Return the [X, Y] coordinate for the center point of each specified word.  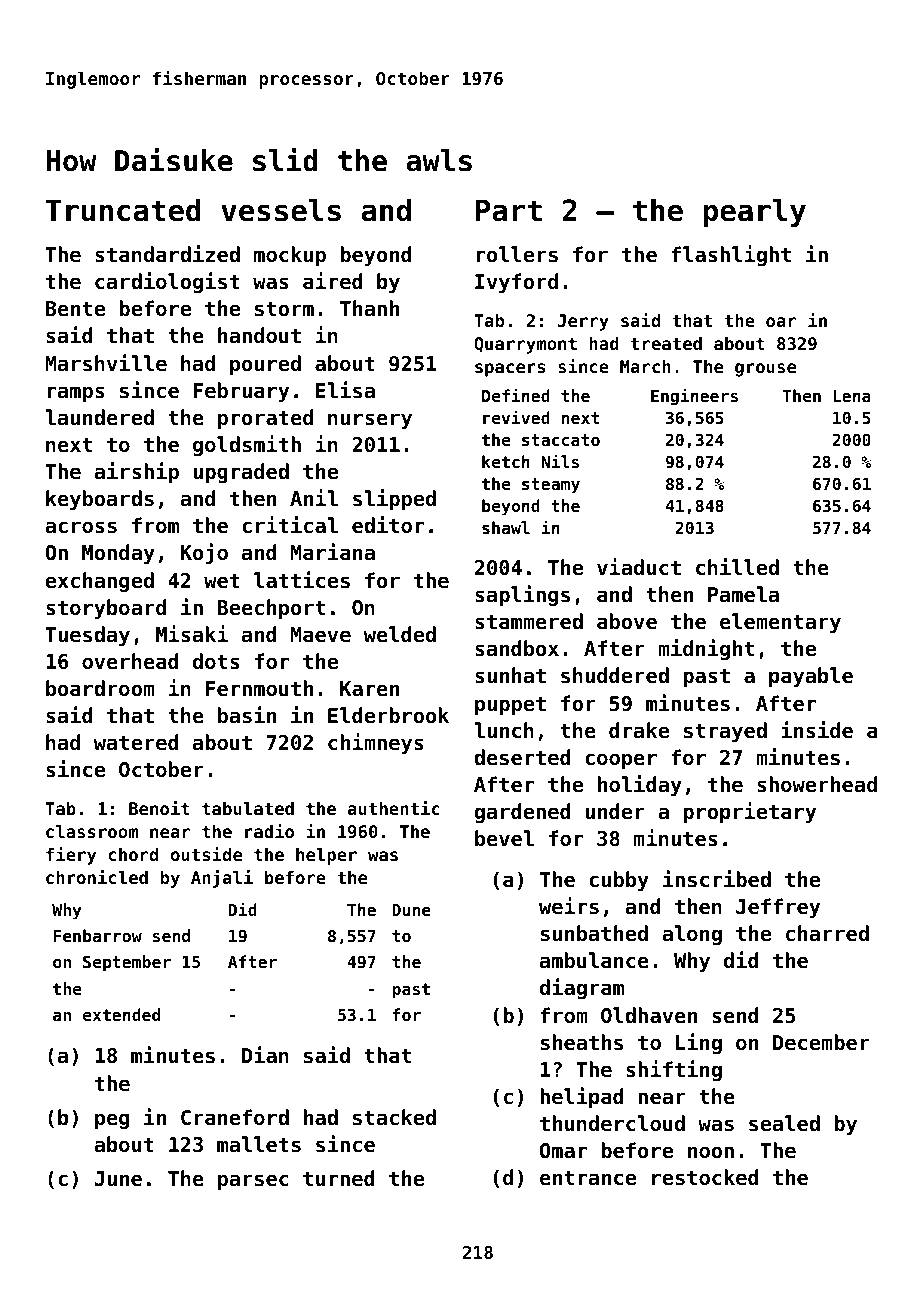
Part [509, 210]
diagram [582, 988]
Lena [852, 396]
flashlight [731, 255]
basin [247, 715]
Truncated [123, 210]
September [127, 963]
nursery [370, 421]
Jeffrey [778, 908]
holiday [640, 785]
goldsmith [247, 445]
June [118, 1179]
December [821, 1042]
